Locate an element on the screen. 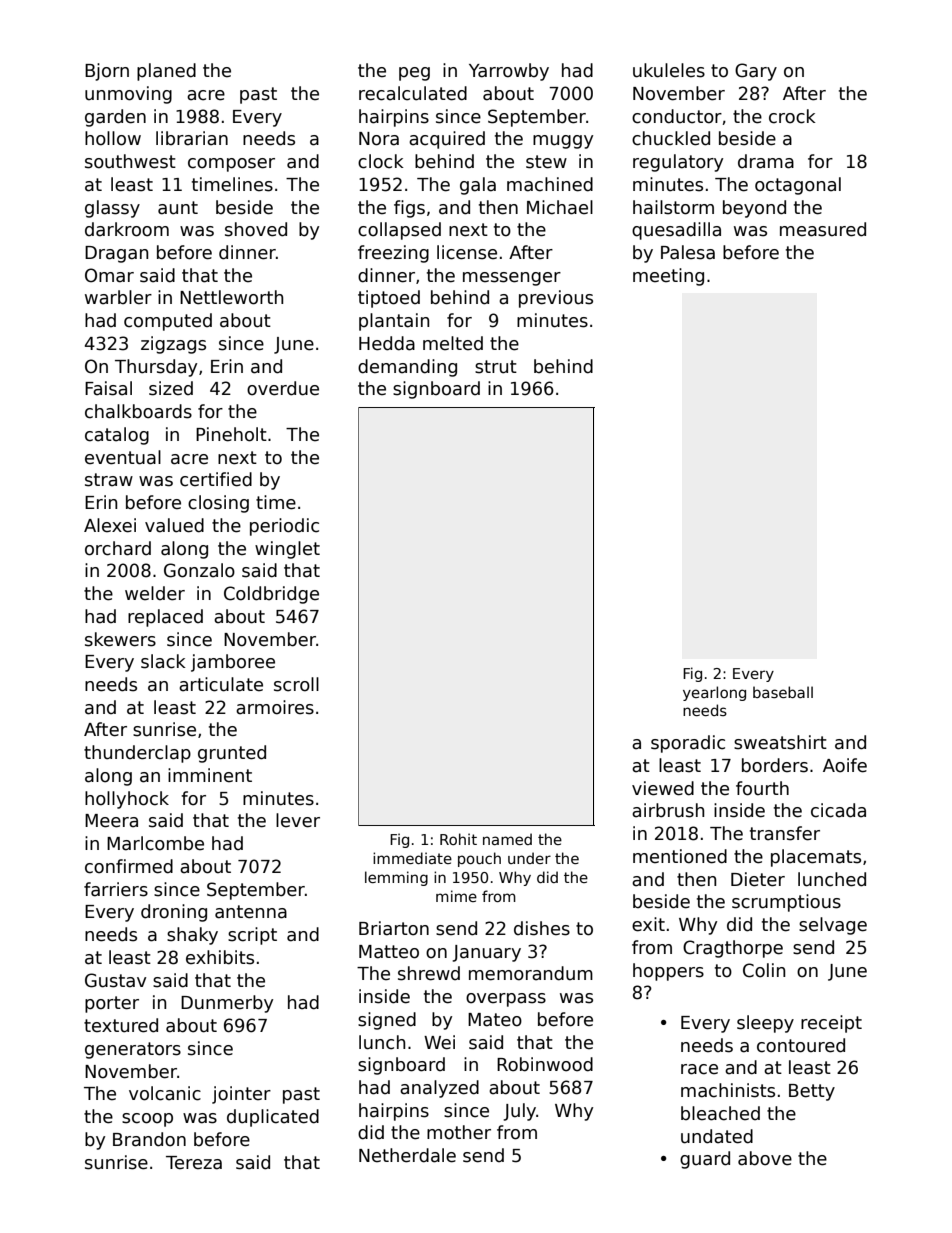 This screenshot has height=1233, width=952. Brandon is located at coordinates (149, 1139).
